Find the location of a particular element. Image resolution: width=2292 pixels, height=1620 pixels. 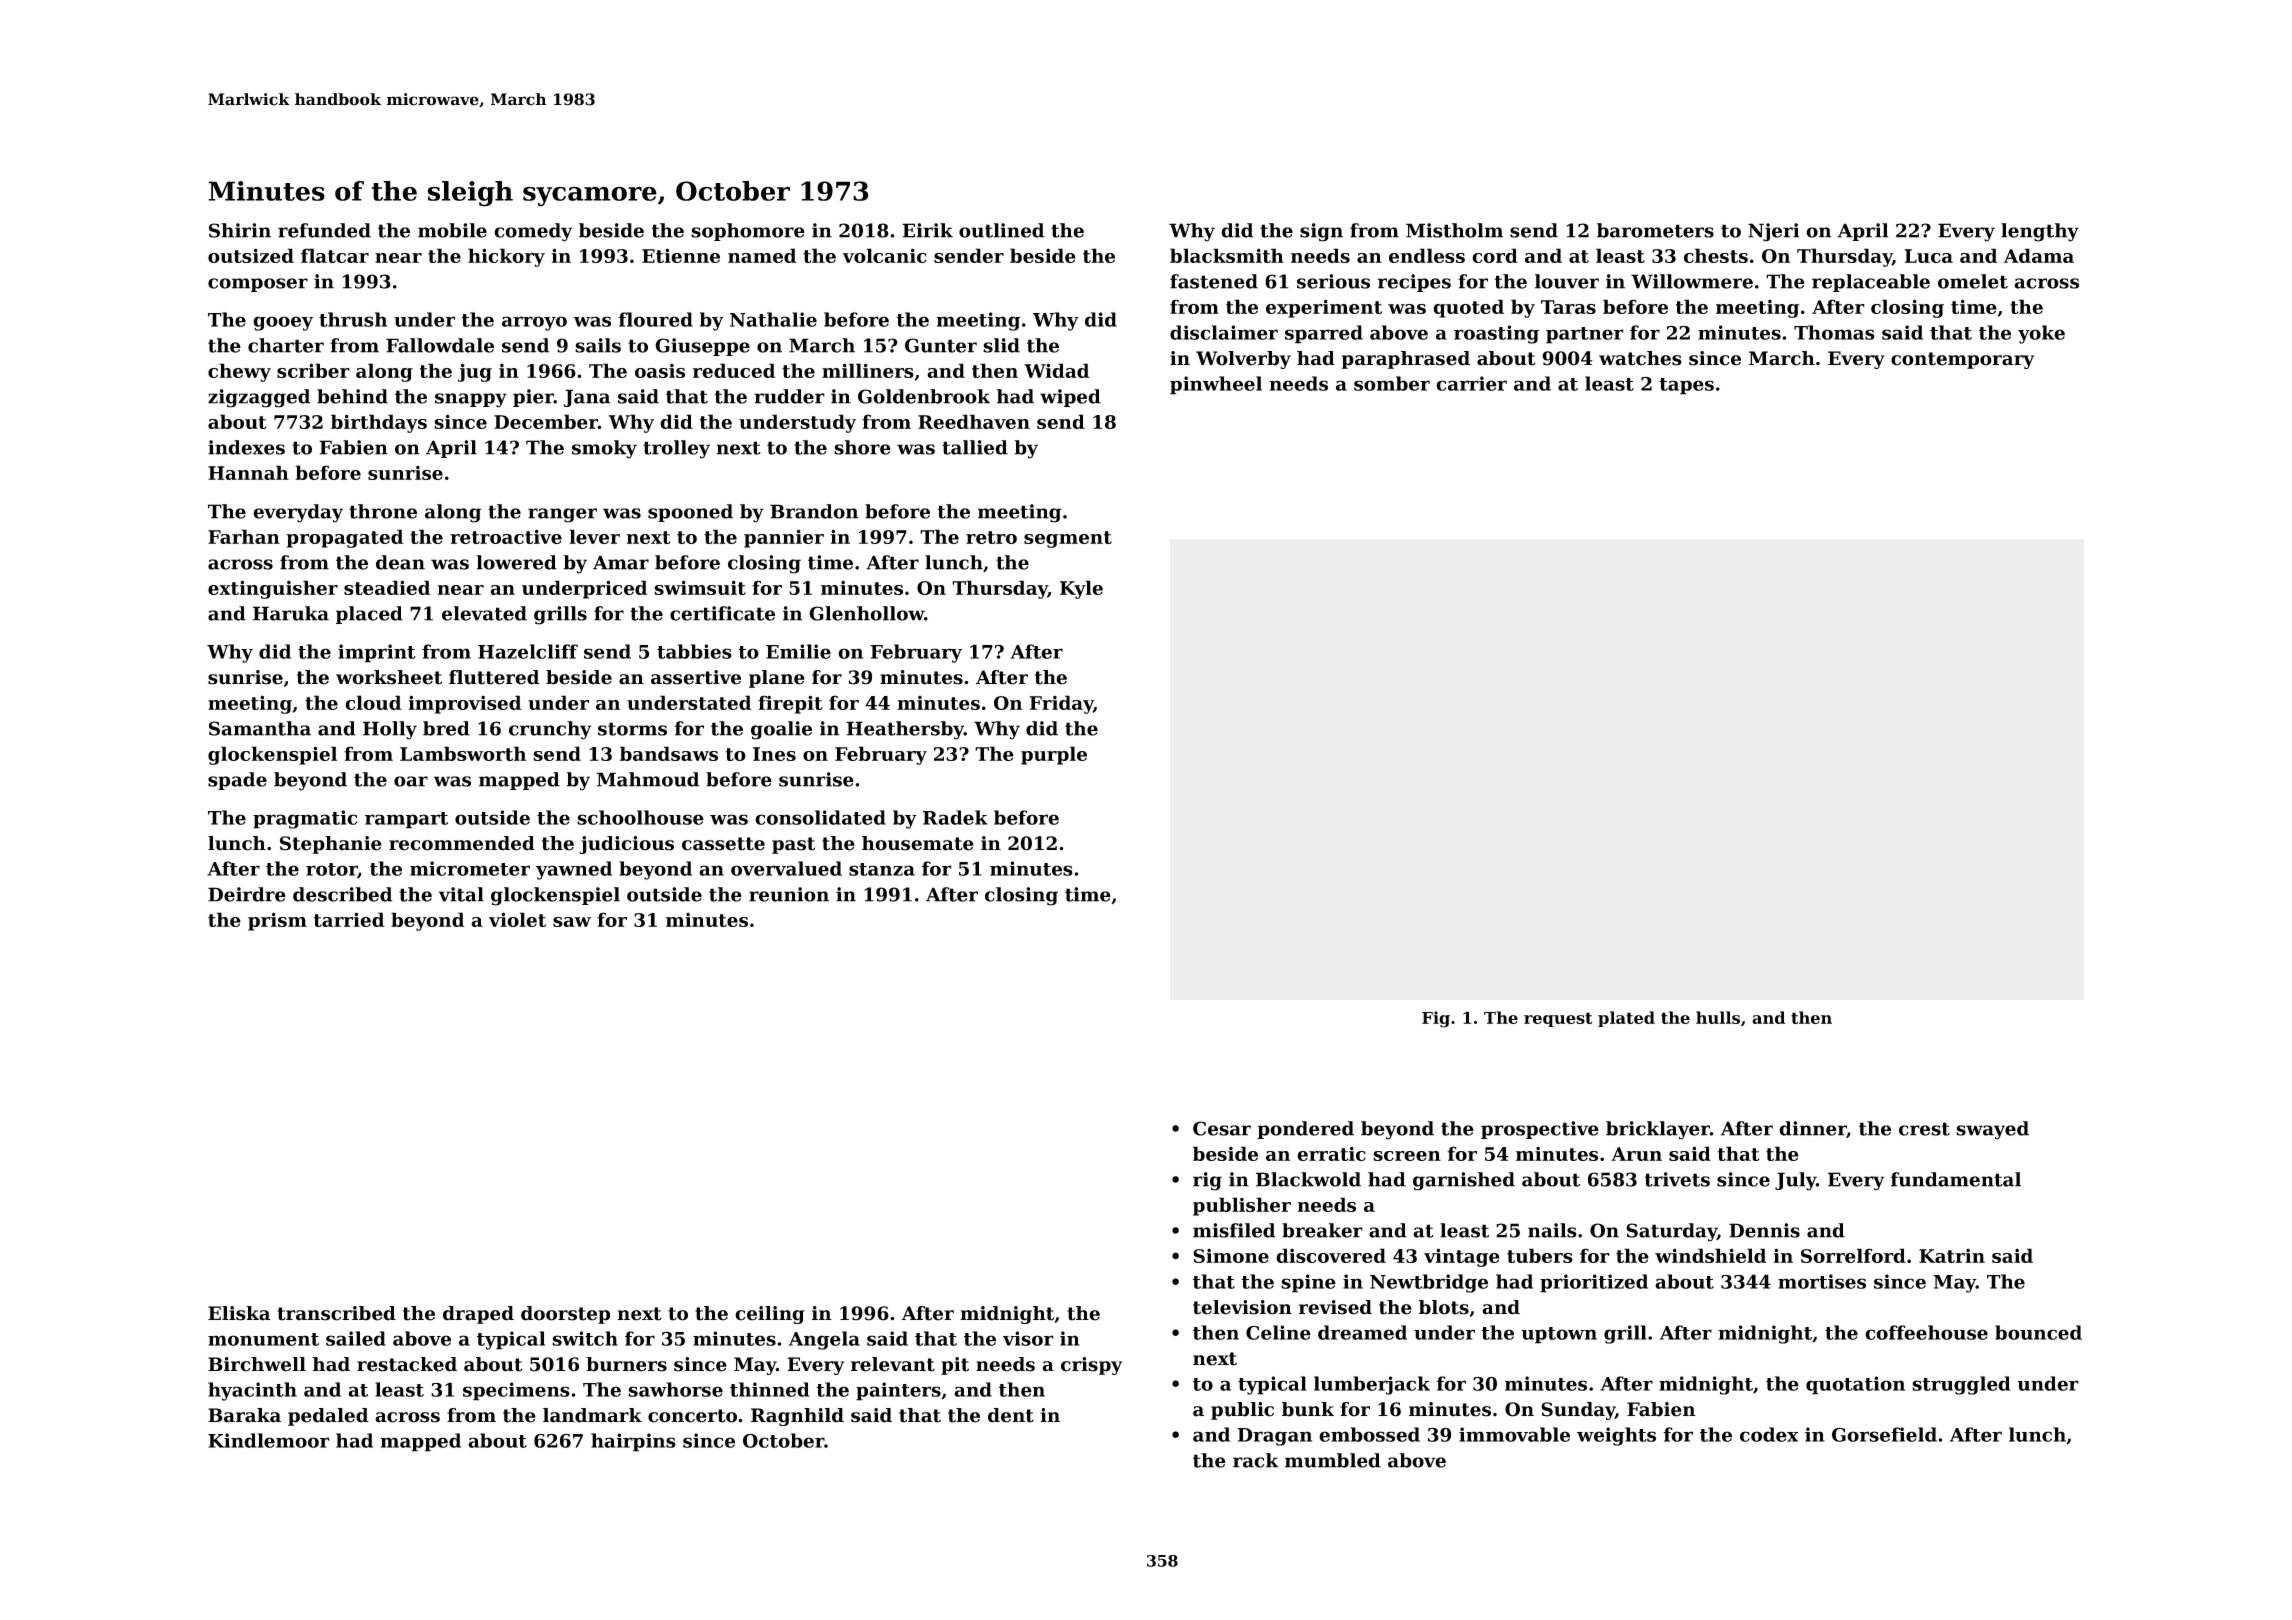

thrush is located at coordinates (353, 319).
